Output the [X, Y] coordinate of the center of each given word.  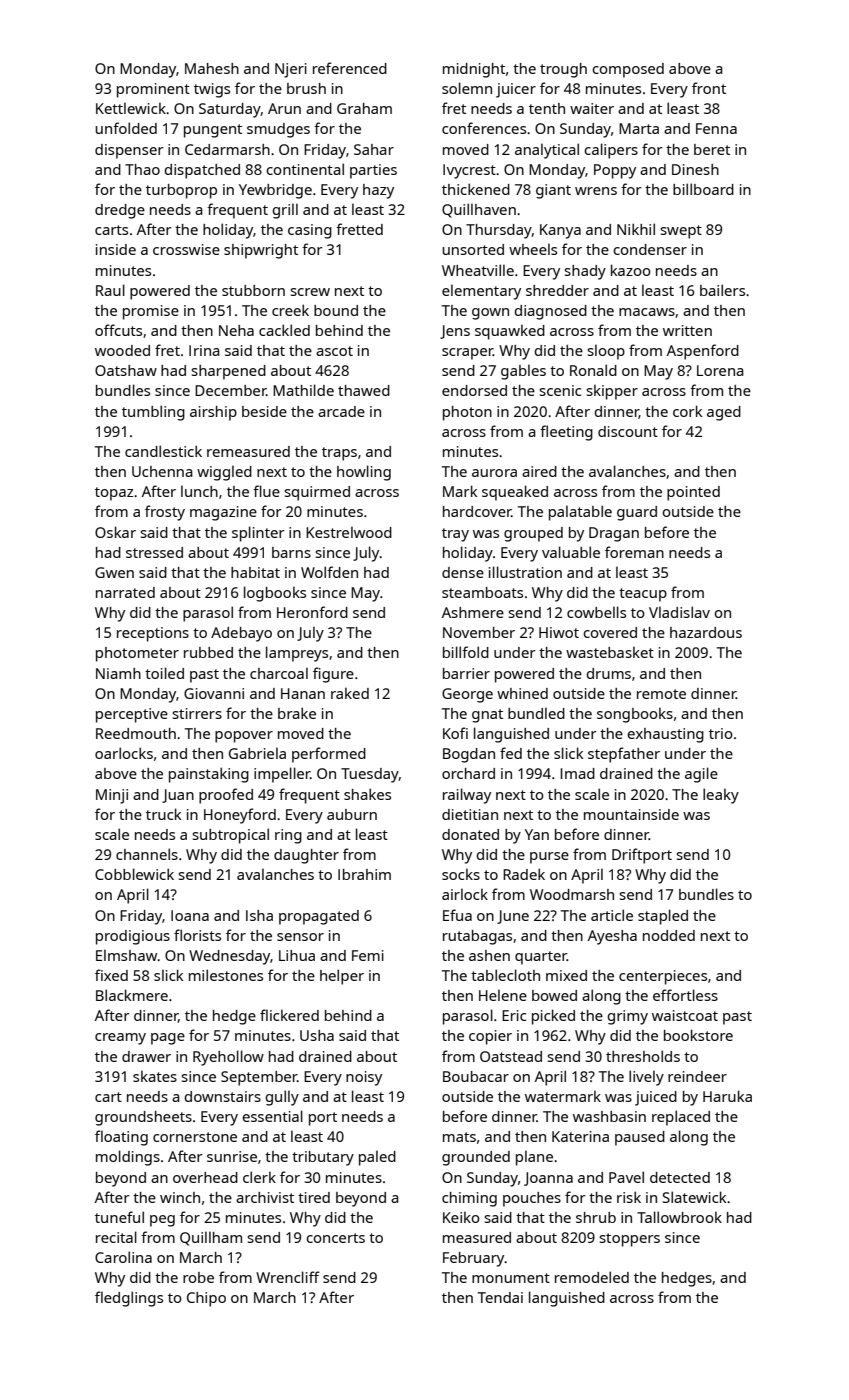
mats [459, 1137]
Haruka [727, 1096]
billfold [466, 652]
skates [155, 1076]
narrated [125, 592]
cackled [284, 330]
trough [563, 70]
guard [637, 513]
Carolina [123, 1257]
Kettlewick [131, 108]
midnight [474, 70]
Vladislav [679, 612]
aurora [494, 473]
